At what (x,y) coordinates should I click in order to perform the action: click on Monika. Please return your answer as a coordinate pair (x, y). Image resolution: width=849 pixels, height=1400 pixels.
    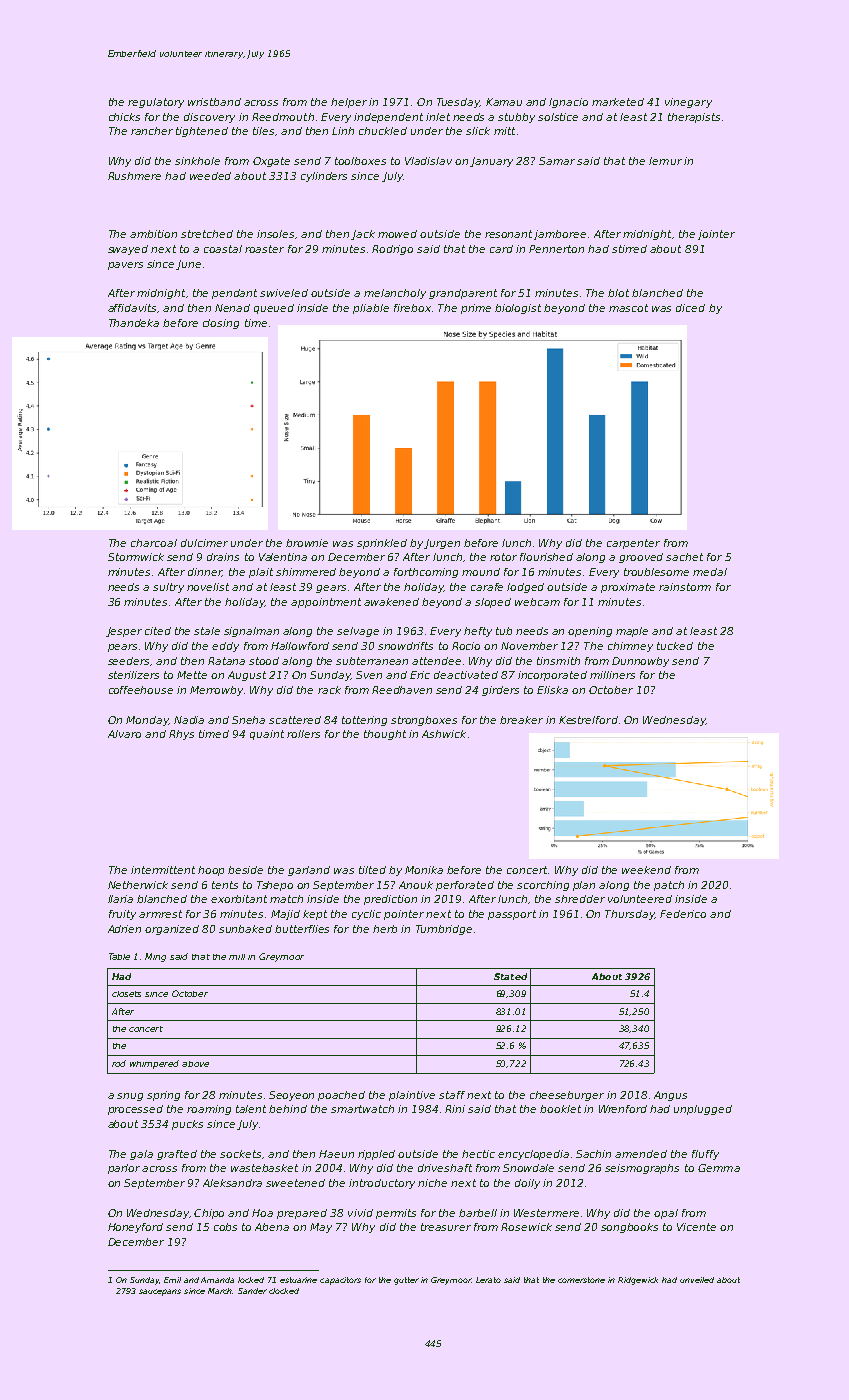
    Looking at the image, I should click on (424, 870).
